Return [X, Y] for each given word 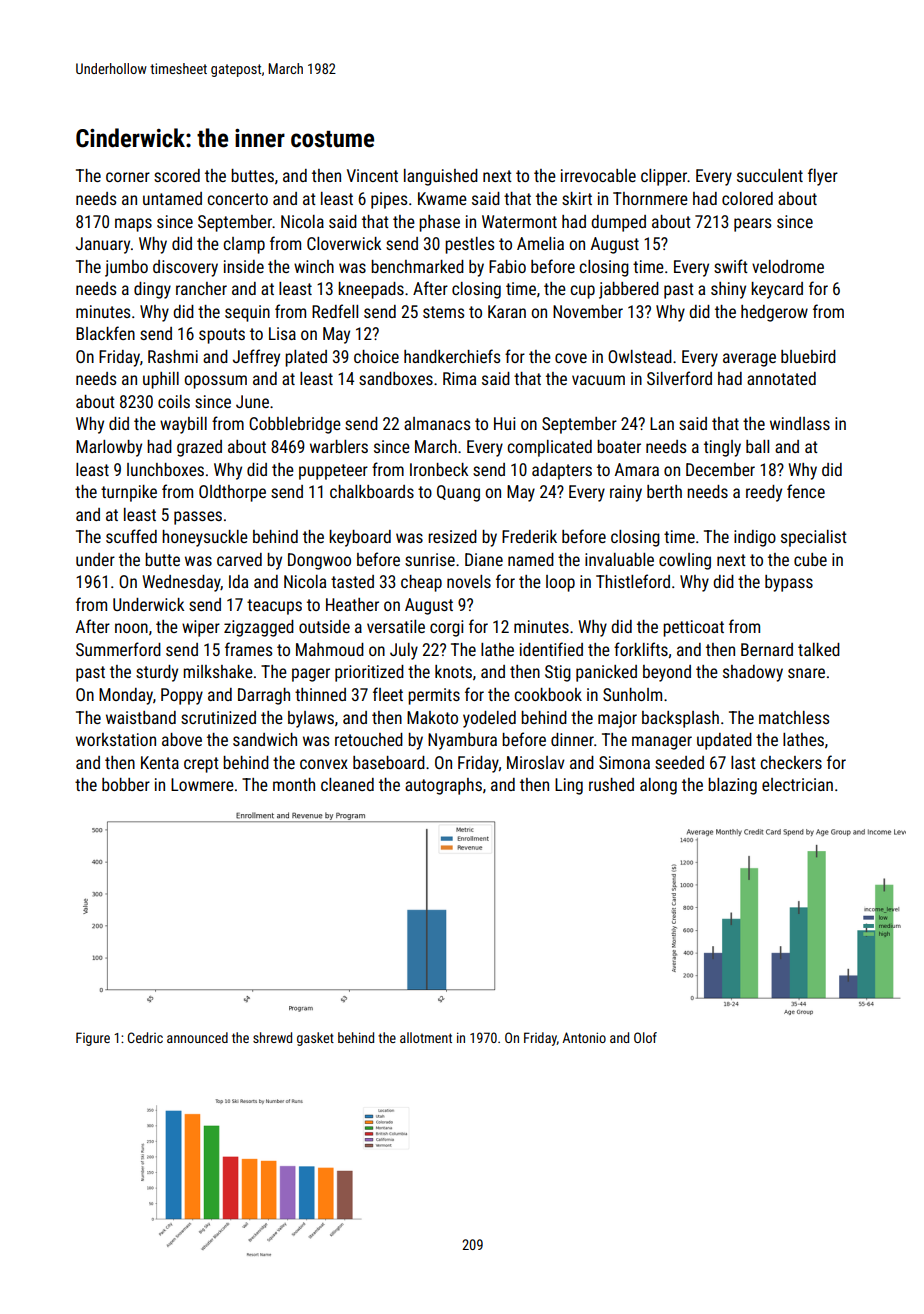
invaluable [619, 559]
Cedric [145, 1037]
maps [133, 225]
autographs [443, 786]
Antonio [584, 1037]
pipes [389, 200]
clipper [664, 177]
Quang [458, 493]
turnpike [129, 493]
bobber [126, 784]
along [658, 786]
